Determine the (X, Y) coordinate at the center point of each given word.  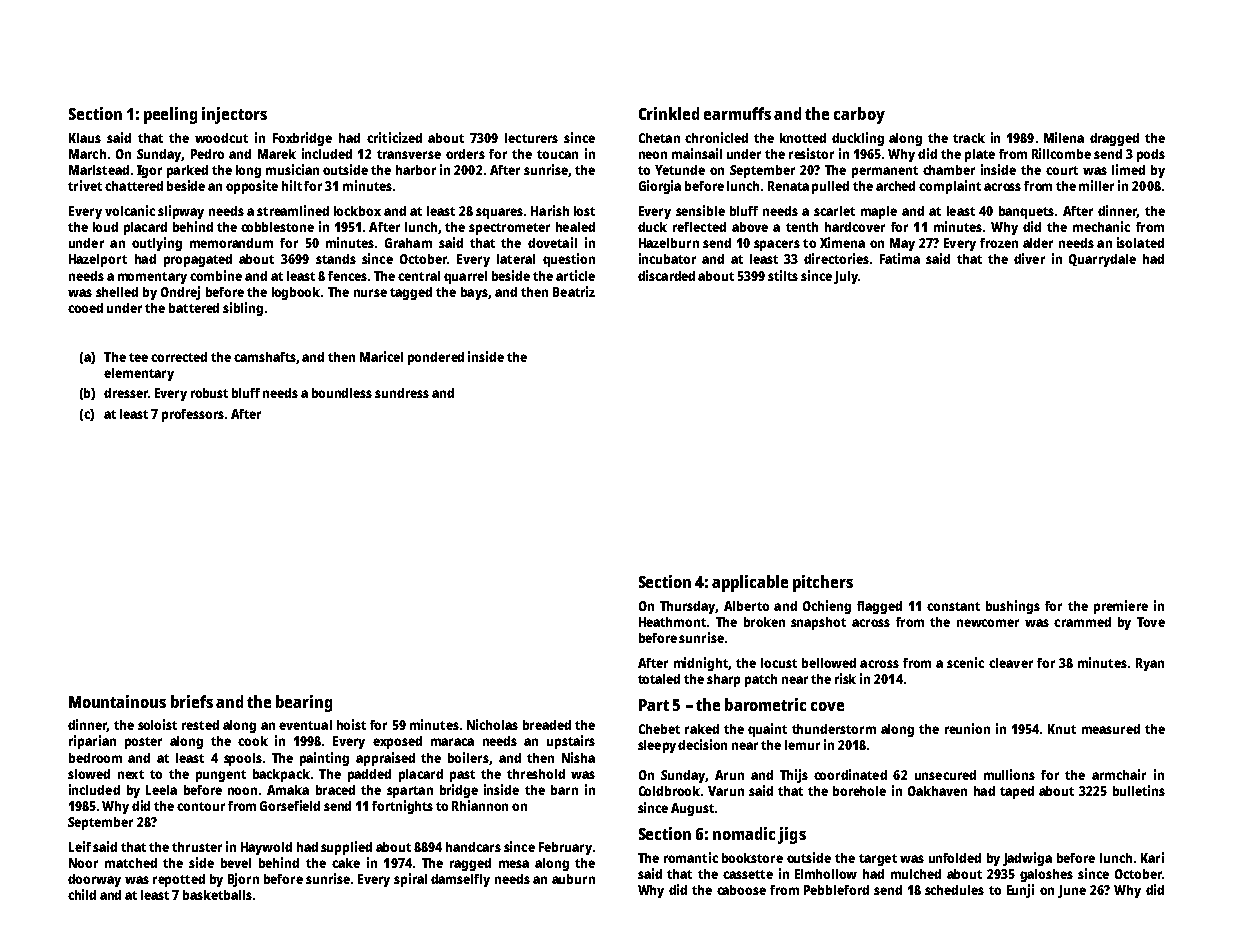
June (1072, 891)
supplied (346, 848)
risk (845, 678)
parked (187, 171)
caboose (741, 890)
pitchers (823, 583)
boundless (342, 393)
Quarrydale (1102, 260)
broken (764, 622)
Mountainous (117, 701)
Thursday (688, 607)
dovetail (552, 242)
